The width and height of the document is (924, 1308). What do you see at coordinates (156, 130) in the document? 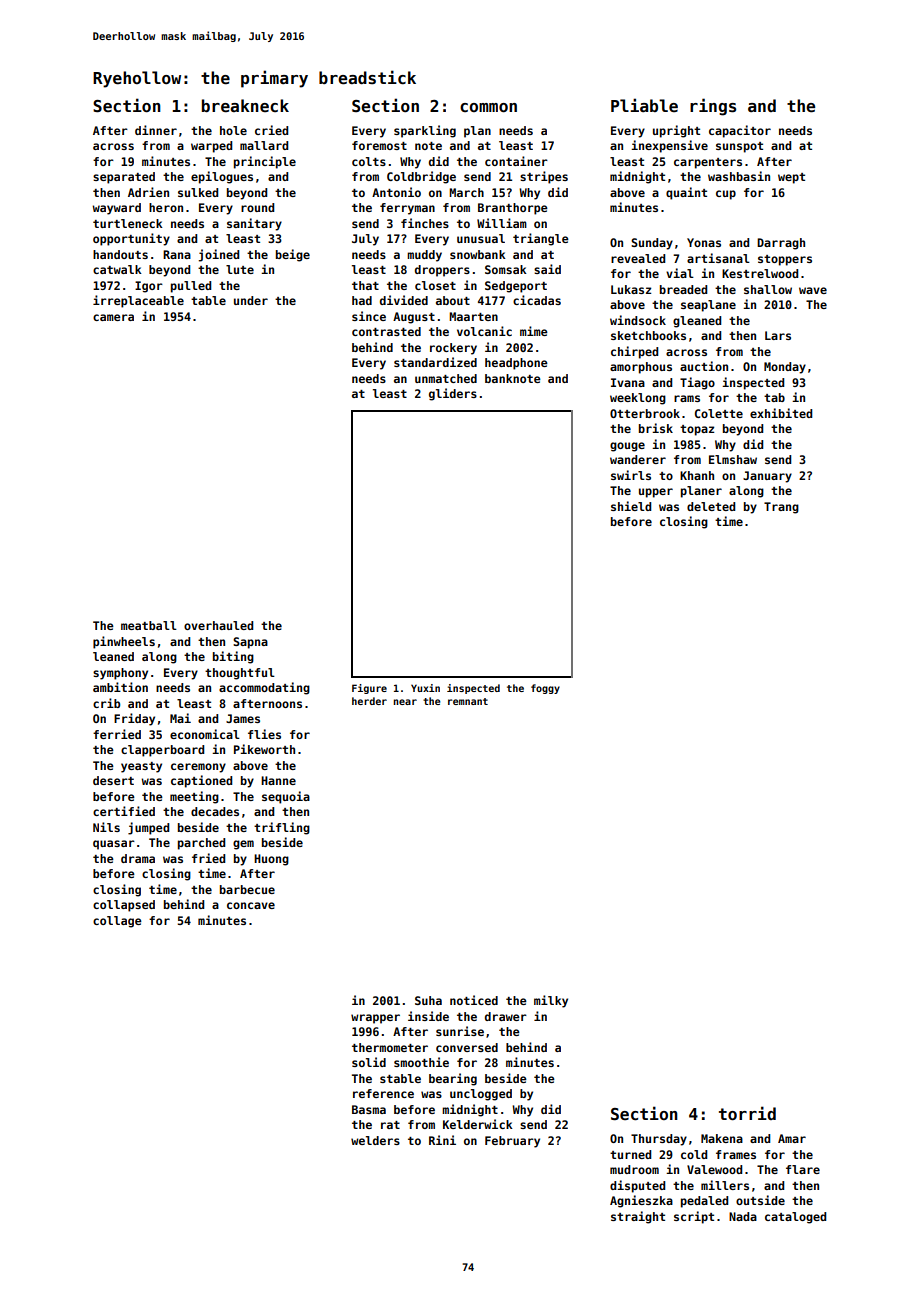
I see `dinner` at bounding box center [156, 130].
